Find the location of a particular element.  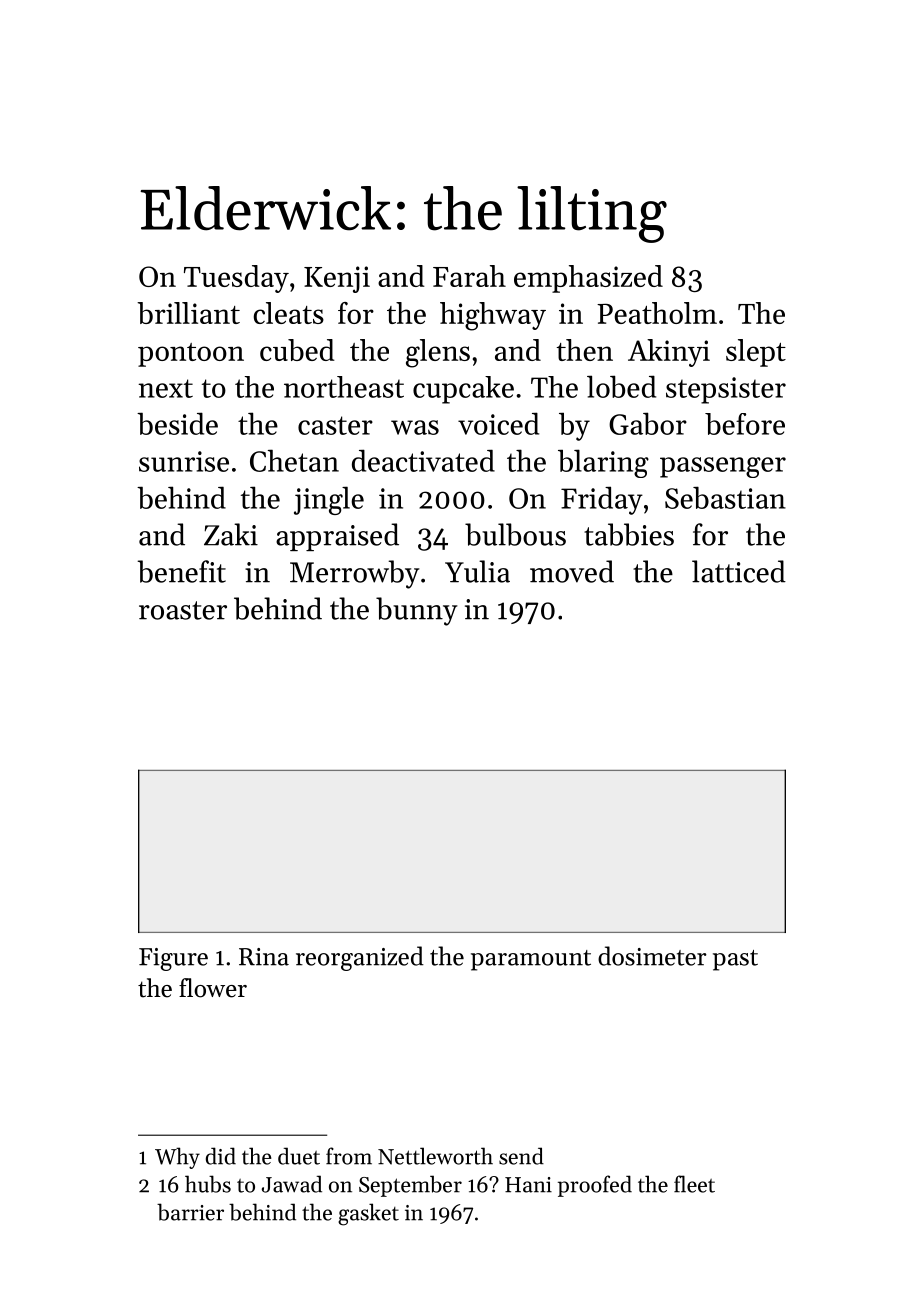

bunny is located at coordinates (417, 611).
